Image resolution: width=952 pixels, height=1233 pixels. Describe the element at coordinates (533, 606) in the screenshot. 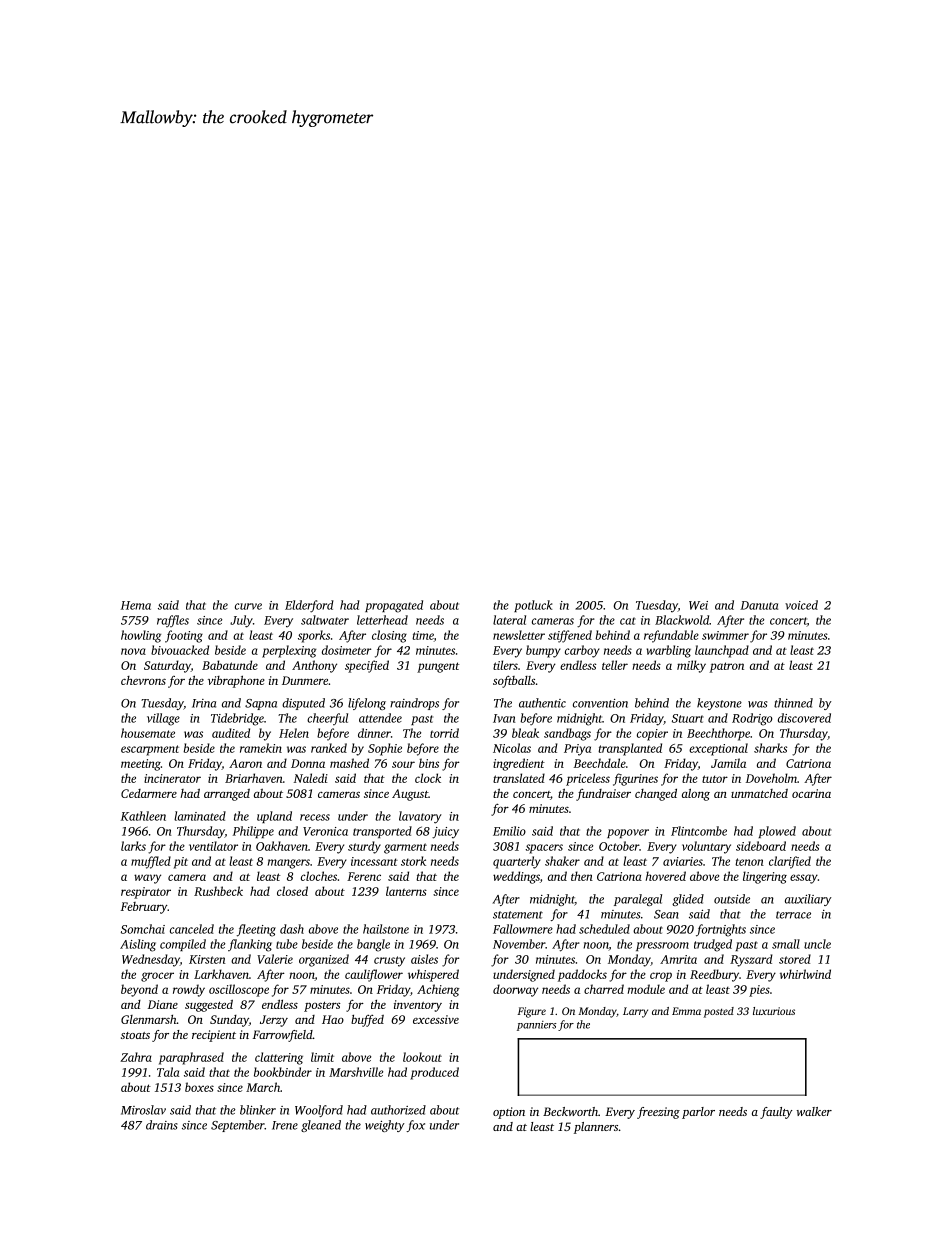

I see `potluck` at that location.
